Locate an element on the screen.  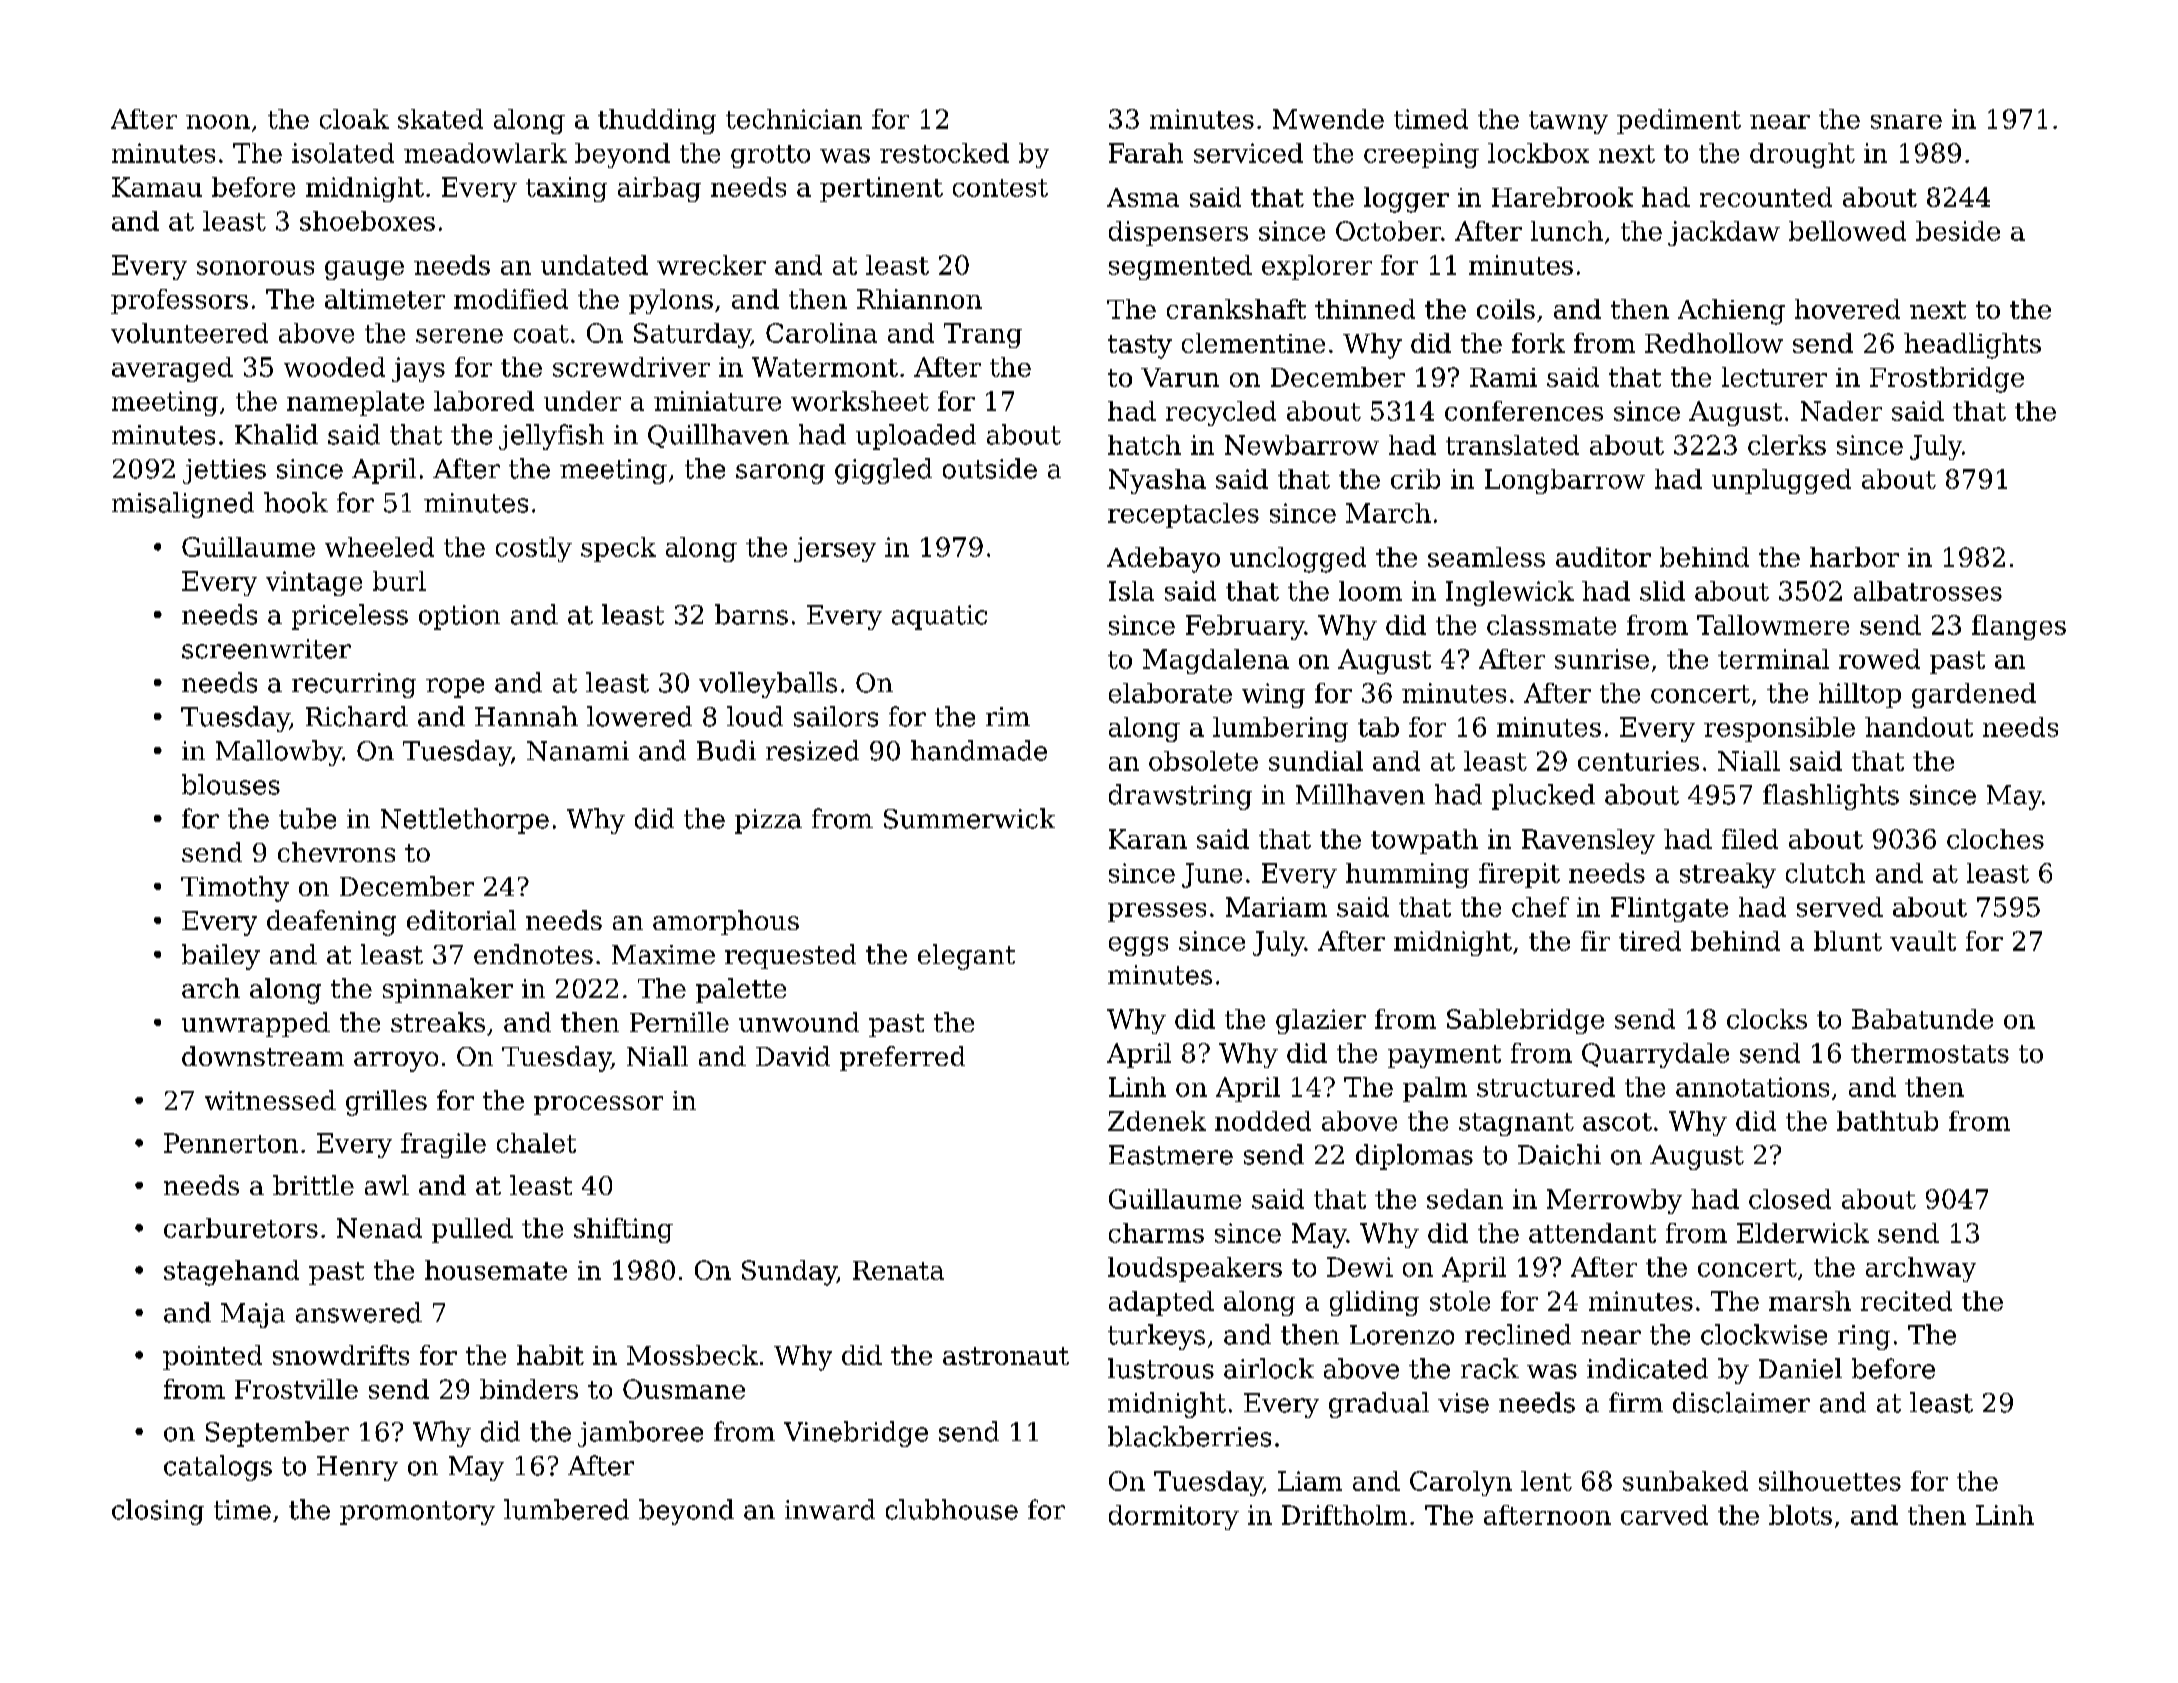
pertinent is located at coordinates (881, 189).
